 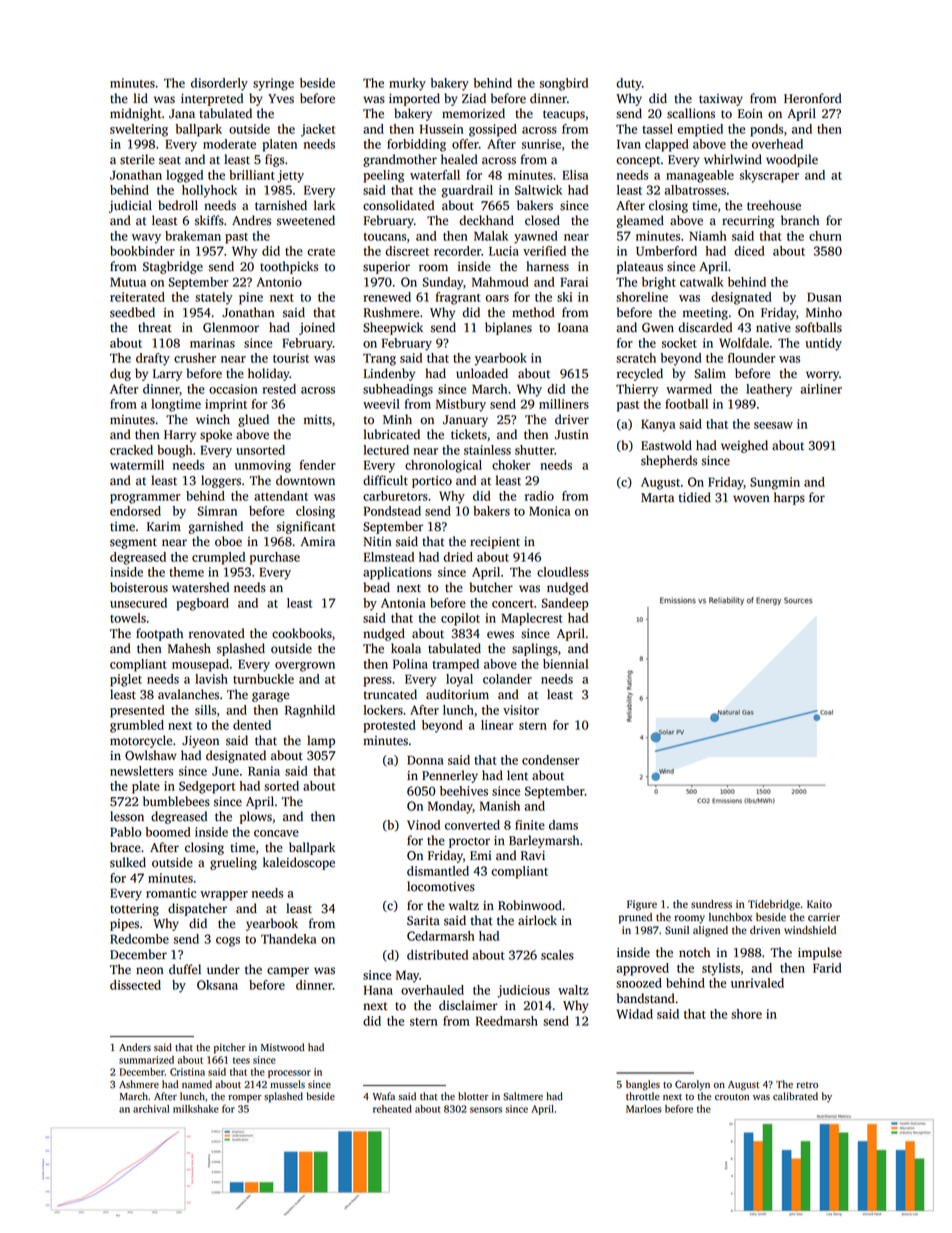 What do you see at coordinates (493, 130) in the document?
I see `gossiped` at bounding box center [493, 130].
